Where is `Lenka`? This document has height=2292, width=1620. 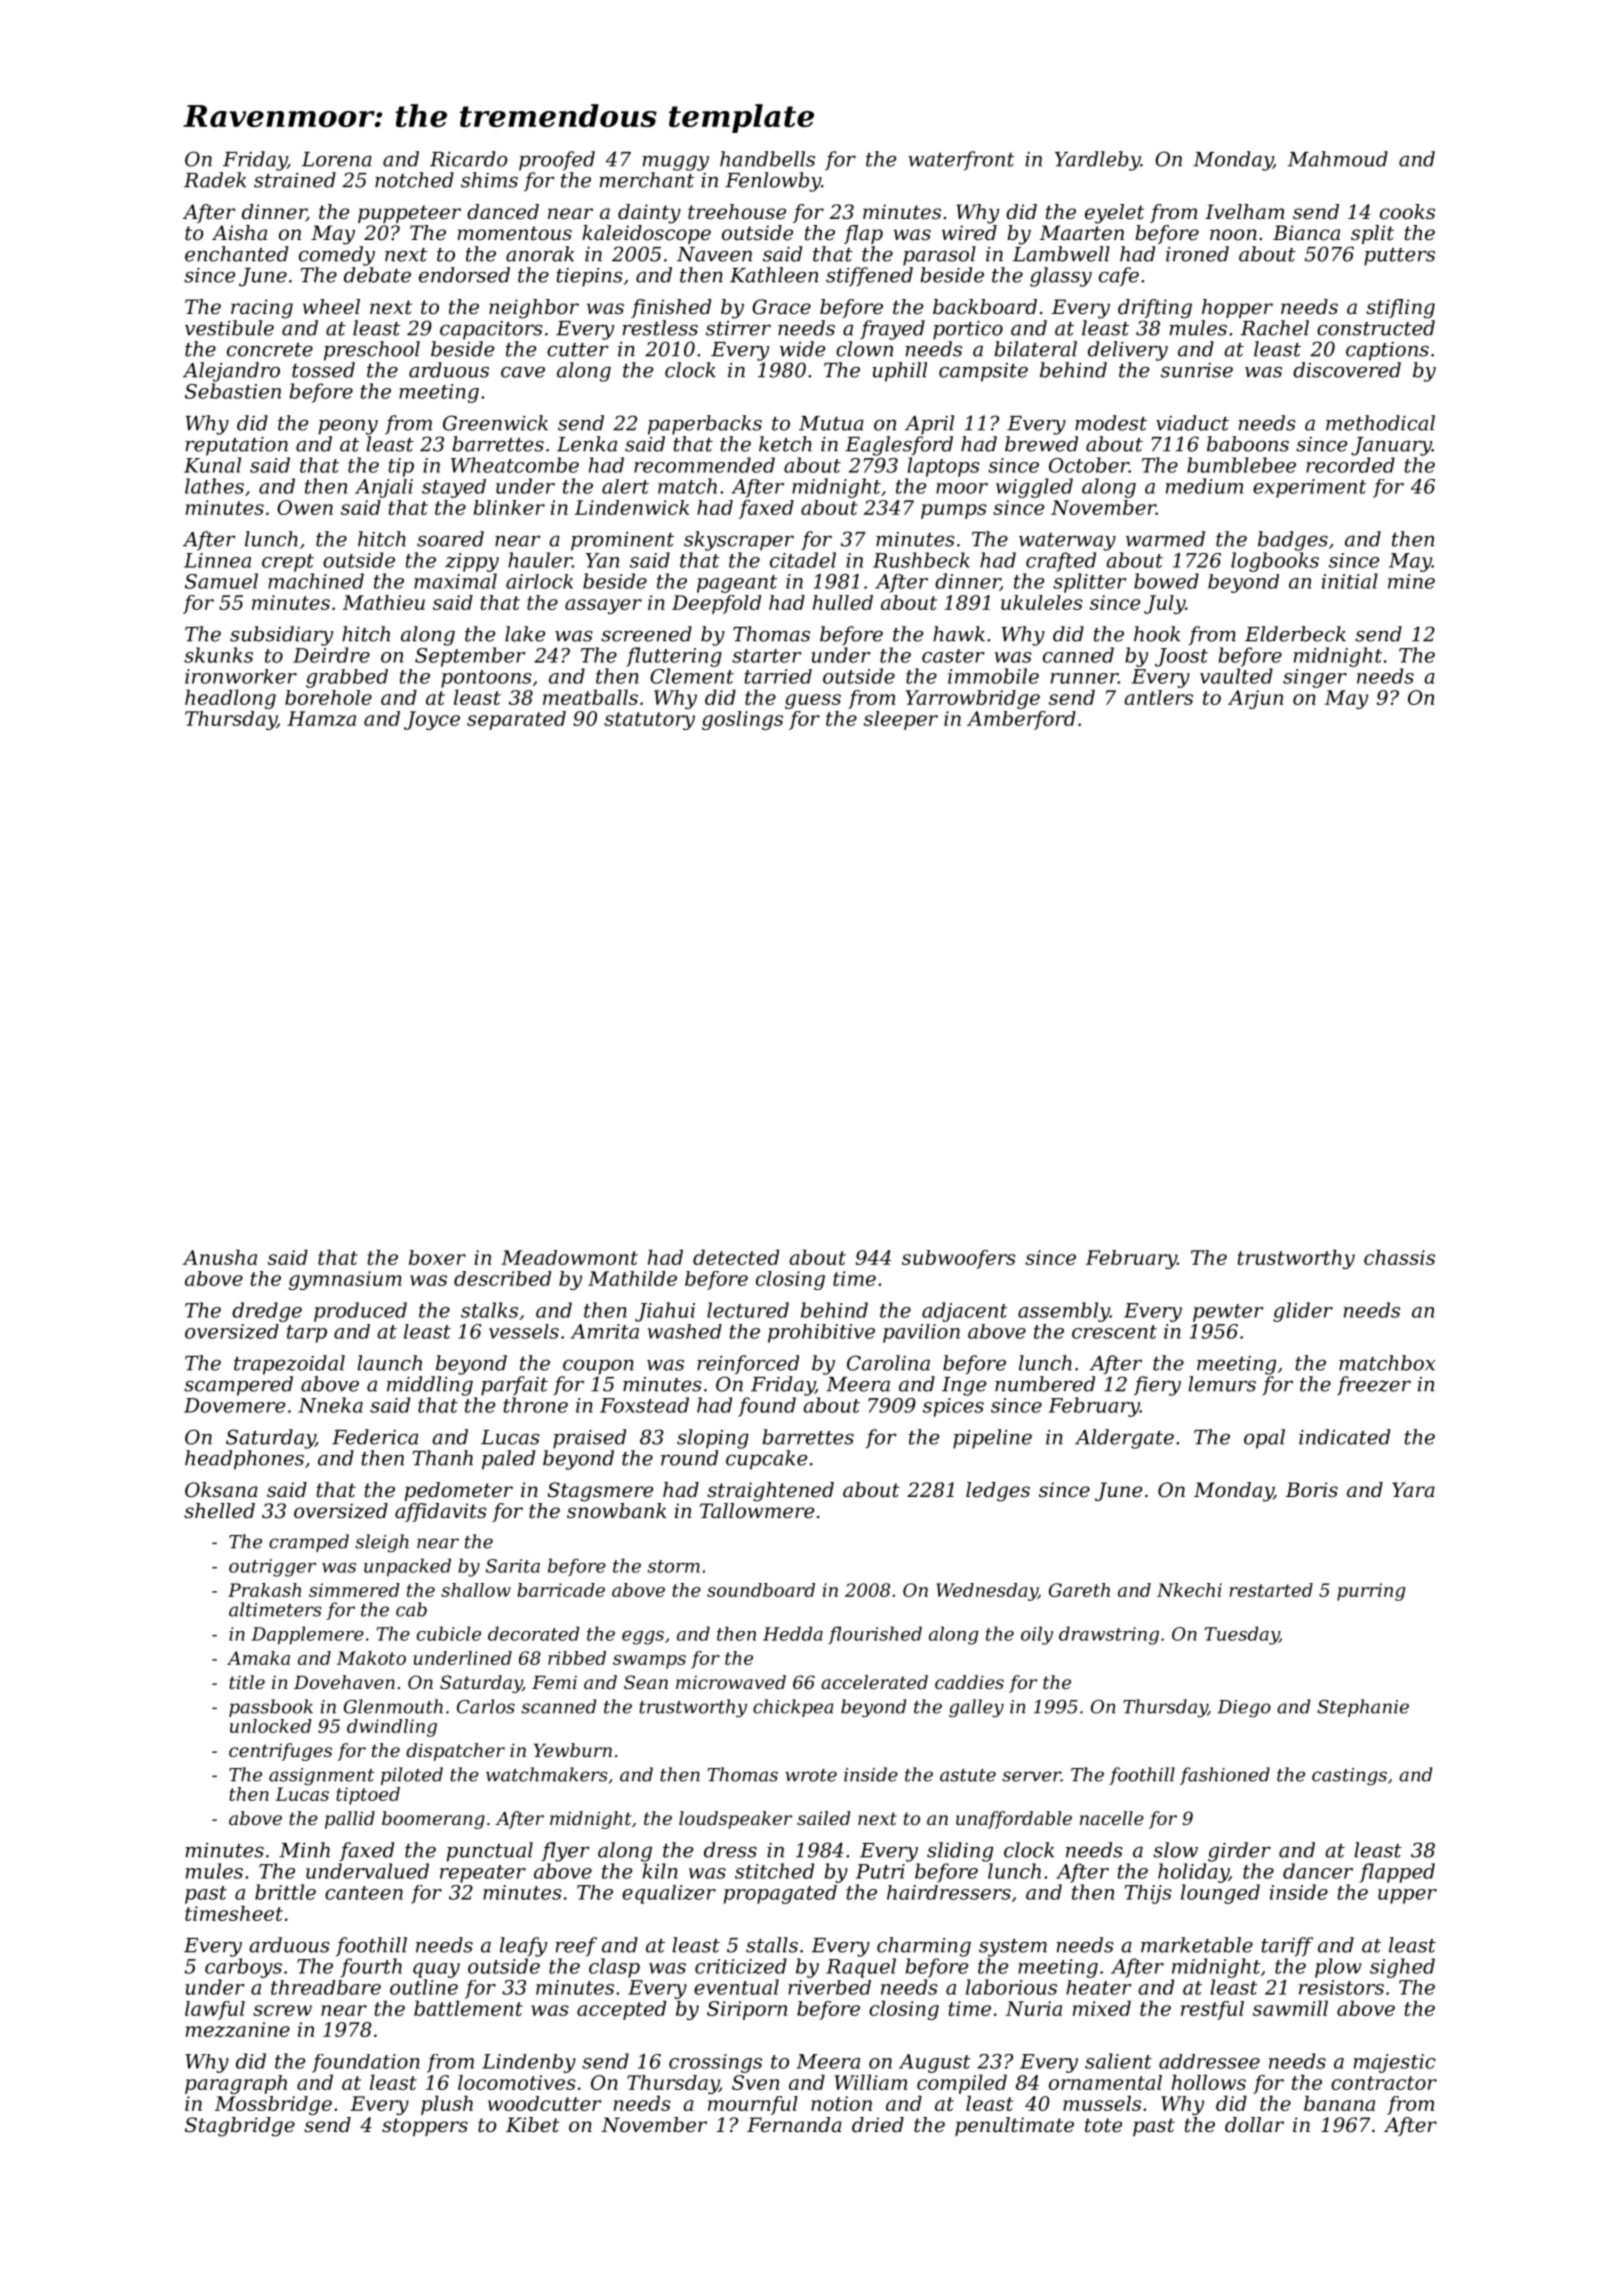 Lenka is located at coordinates (587, 444).
